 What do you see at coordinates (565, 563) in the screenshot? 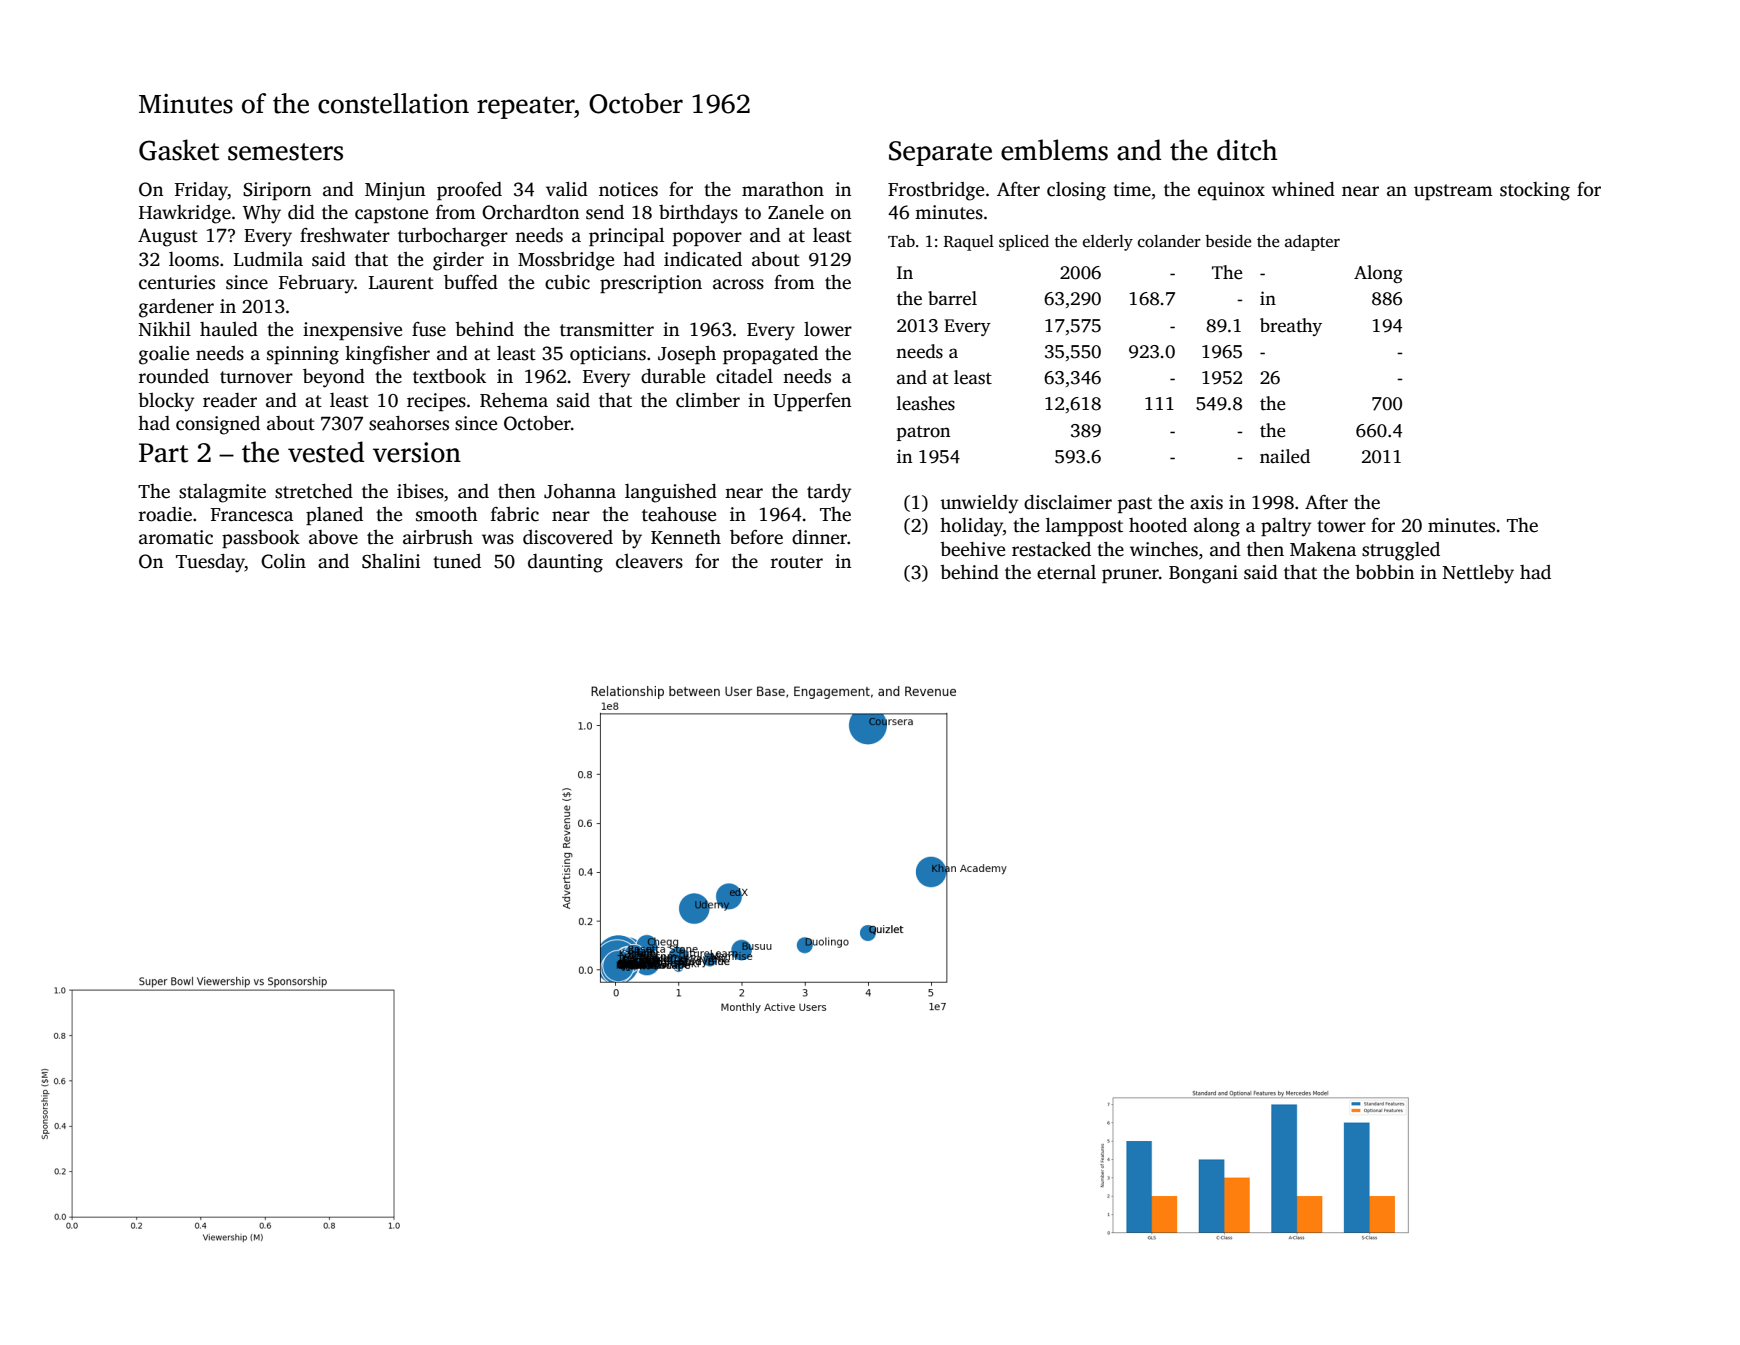
I see `daunting` at bounding box center [565, 563].
